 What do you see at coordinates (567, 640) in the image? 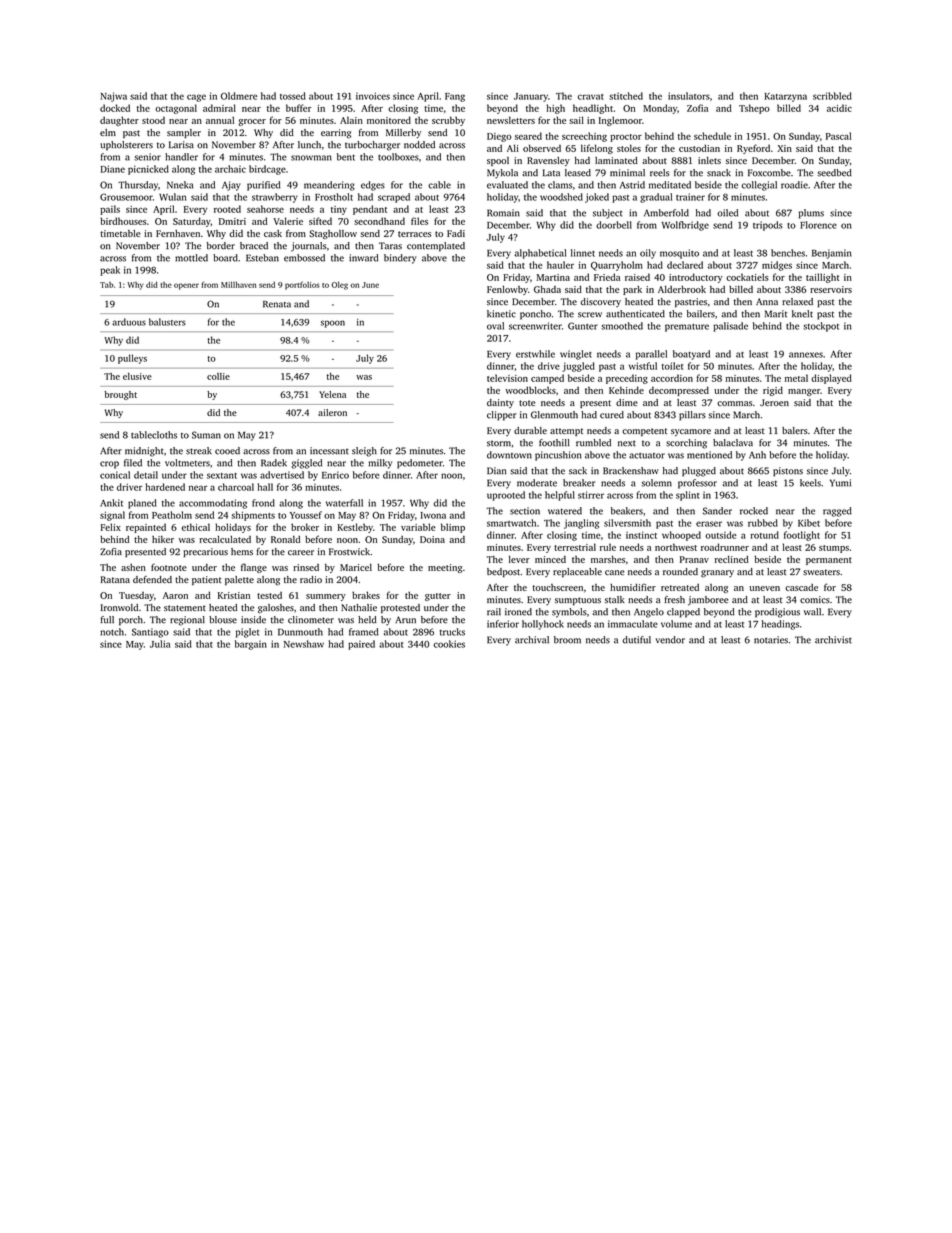
I see `broom` at bounding box center [567, 640].
